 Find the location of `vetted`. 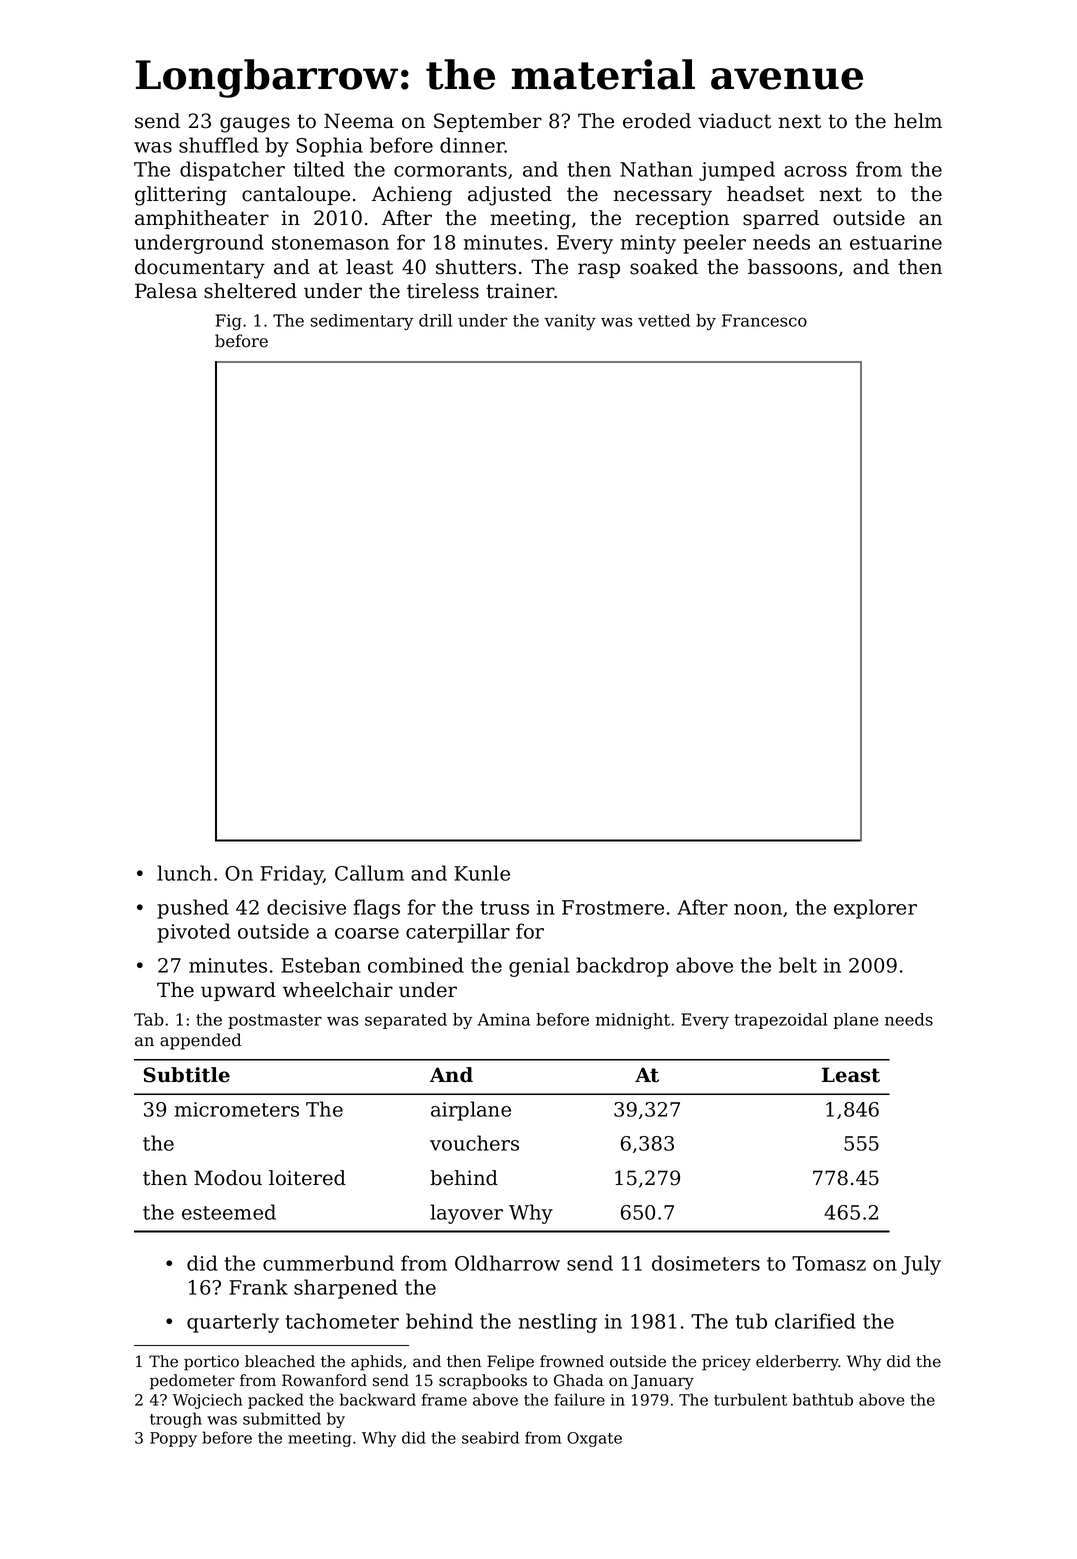

vetted is located at coordinates (664, 320).
